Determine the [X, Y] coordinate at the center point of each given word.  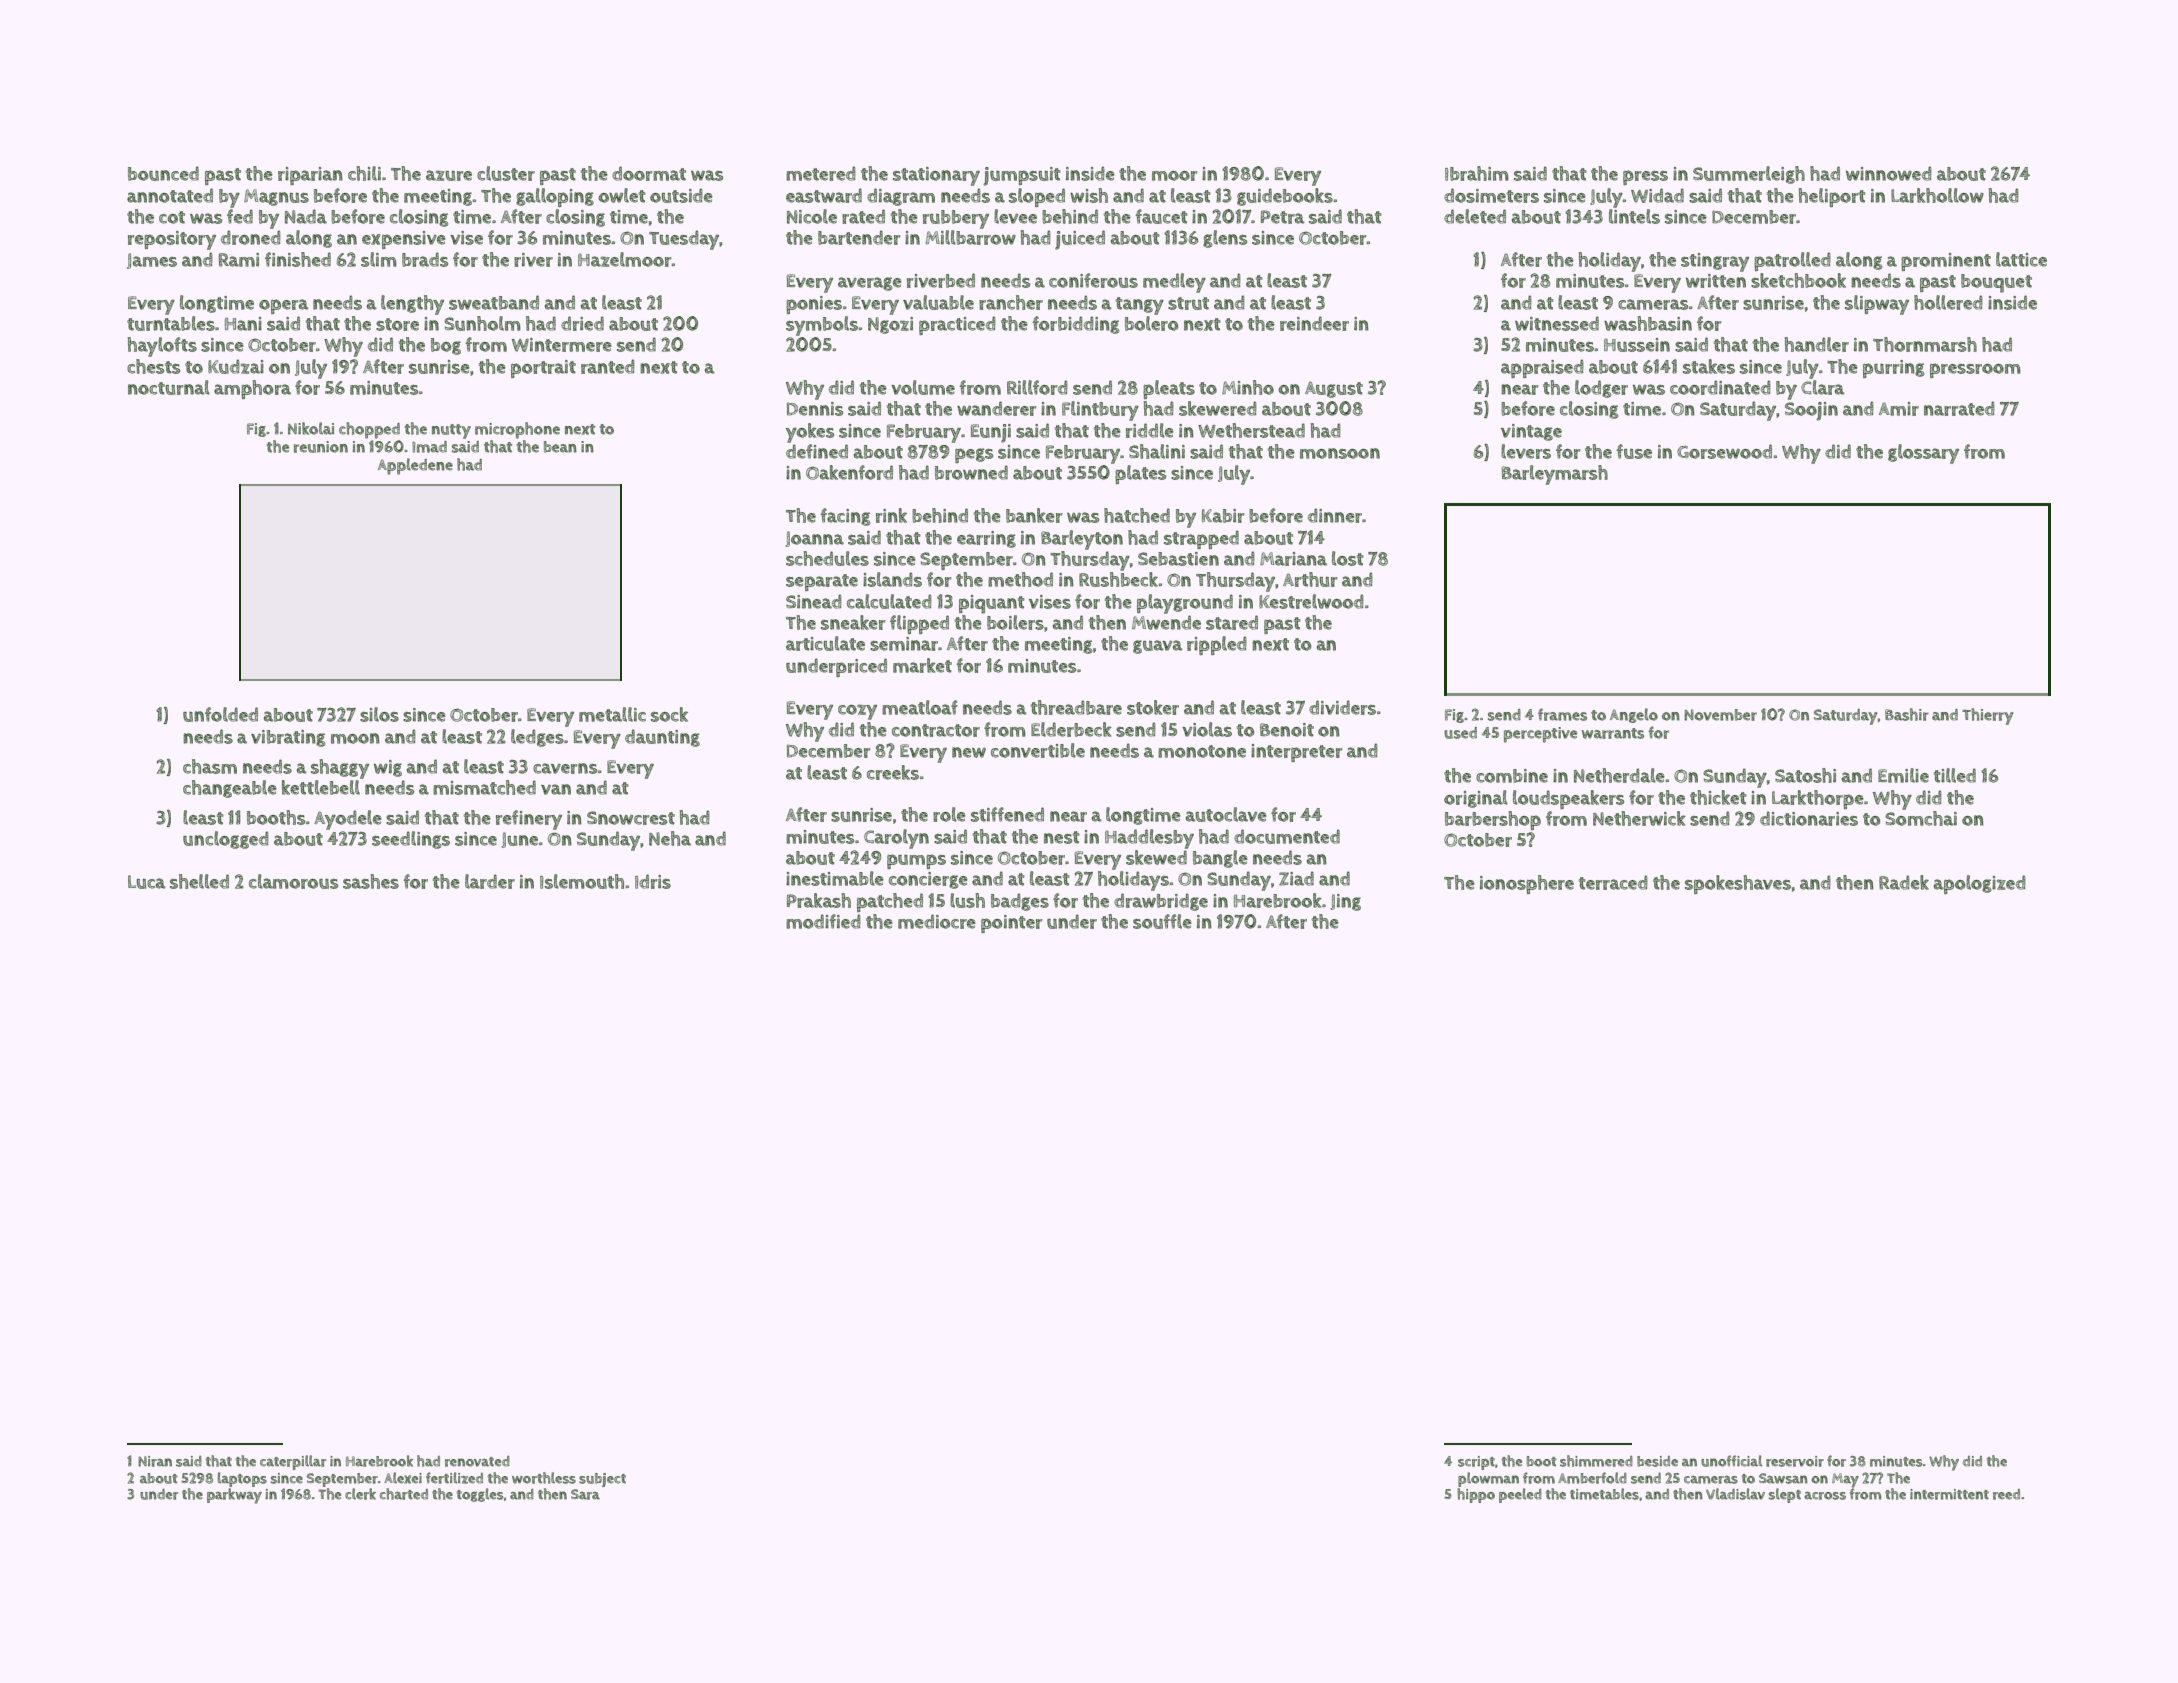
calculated [889, 601]
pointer [1012, 924]
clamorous [293, 881]
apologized [1980, 884]
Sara [585, 1494]
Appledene [415, 466]
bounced [163, 173]
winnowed [1889, 173]
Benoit [1287, 730]
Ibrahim [1477, 173]
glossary [1923, 454]
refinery [529, 820]
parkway [234, 1496]
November [1720, 715]
